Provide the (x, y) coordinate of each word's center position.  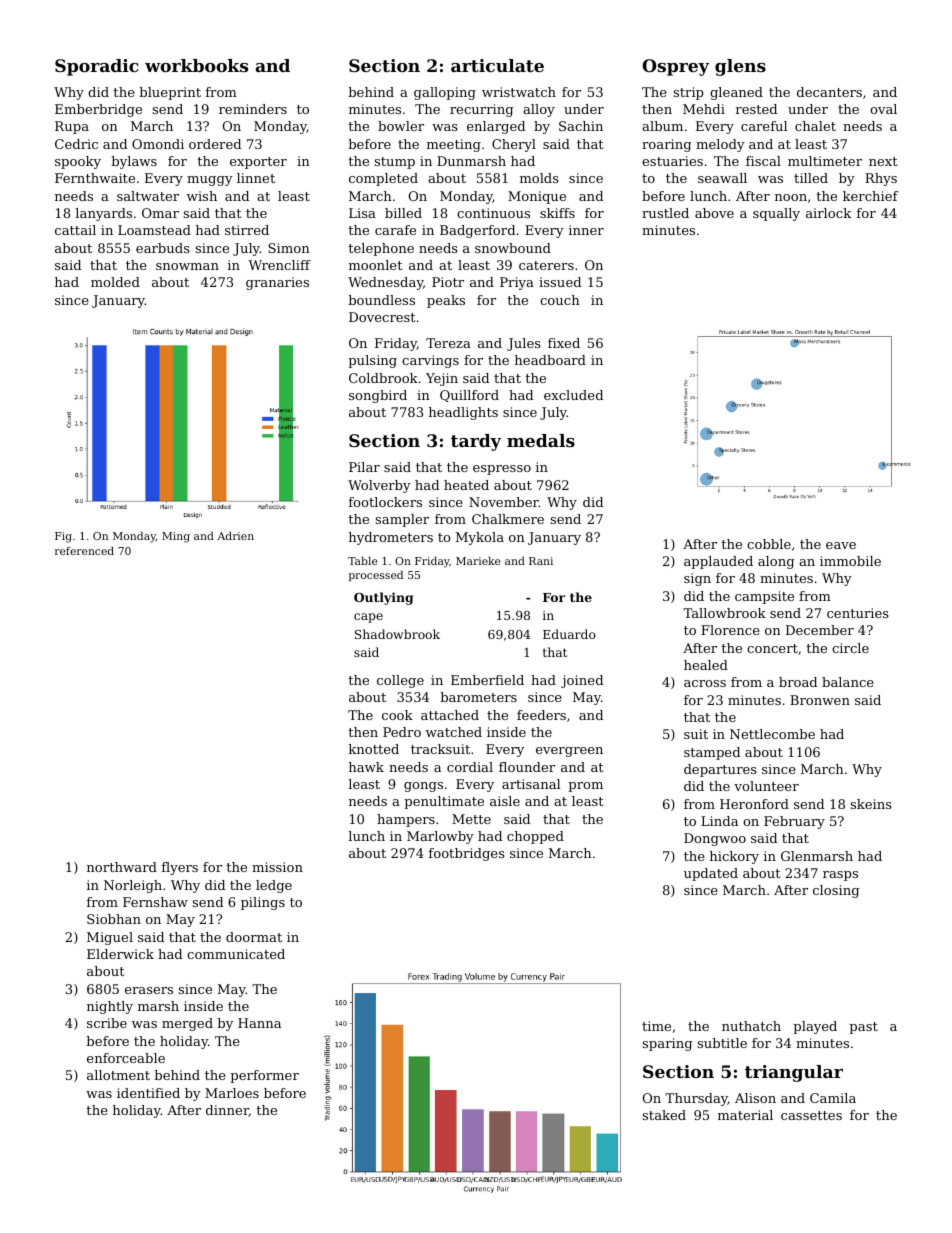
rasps (840, 876)
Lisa (362, 213)
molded (115, 282)
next (883, 161)
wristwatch (519, 92)
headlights (463, 413)
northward (122, 867)
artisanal (531, 784)
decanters (829, 92)
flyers (180, 868)
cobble (769, 544)
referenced (84, 551)
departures (720, 770)
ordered (215, 144)
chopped (535, 837)
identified (148, 1093)
